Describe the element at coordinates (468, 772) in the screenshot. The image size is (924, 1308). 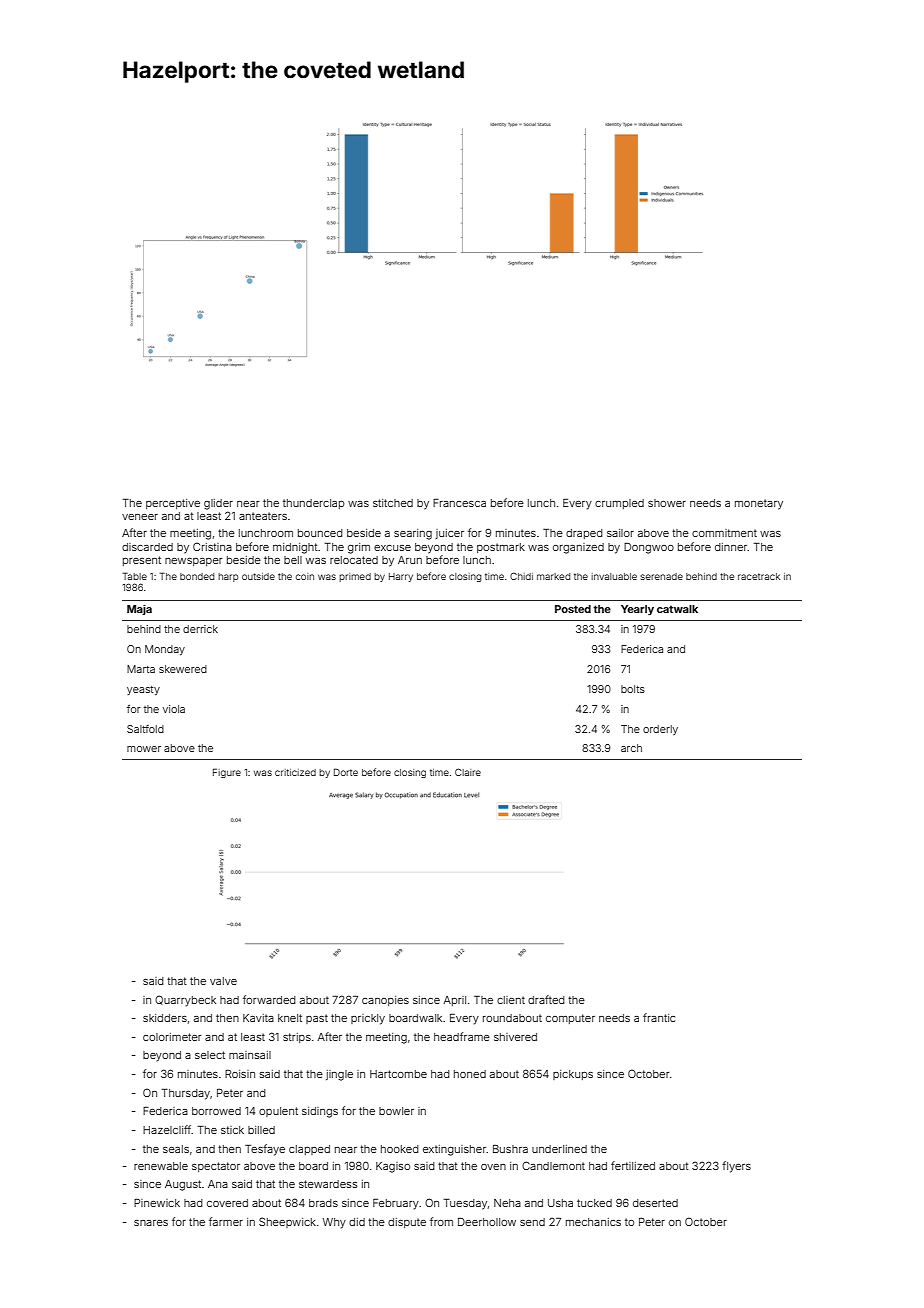
I see `Claire` at that location.
